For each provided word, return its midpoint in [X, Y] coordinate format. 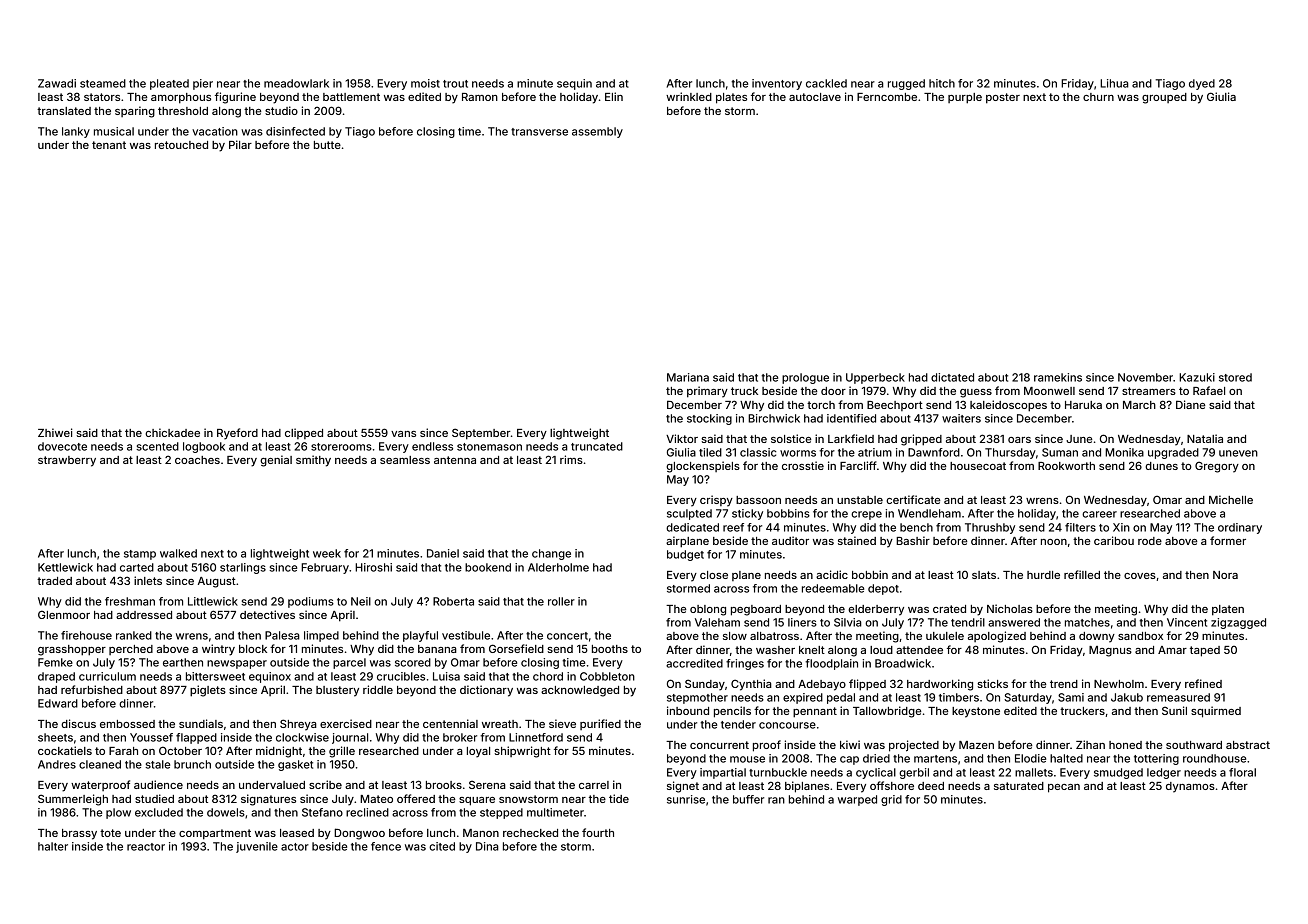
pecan [1064, 788]
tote [110, 833]
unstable [860, 500]
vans [403, 434]
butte [327, 145]
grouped [1164, 98]
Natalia [1205, 438]
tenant [109, 145]
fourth [598, 832]
